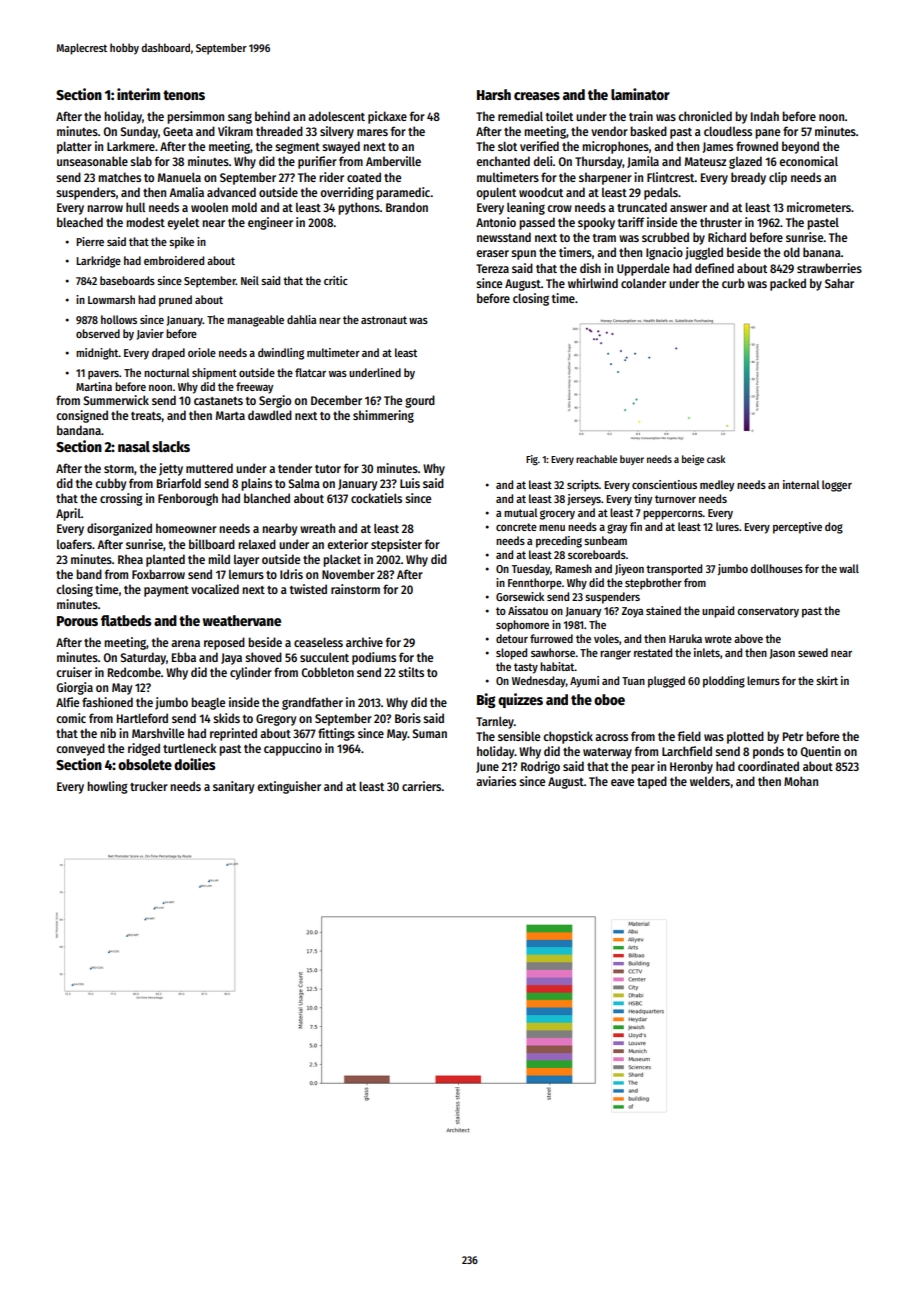  I want to click on colander, so click(643, 283).
